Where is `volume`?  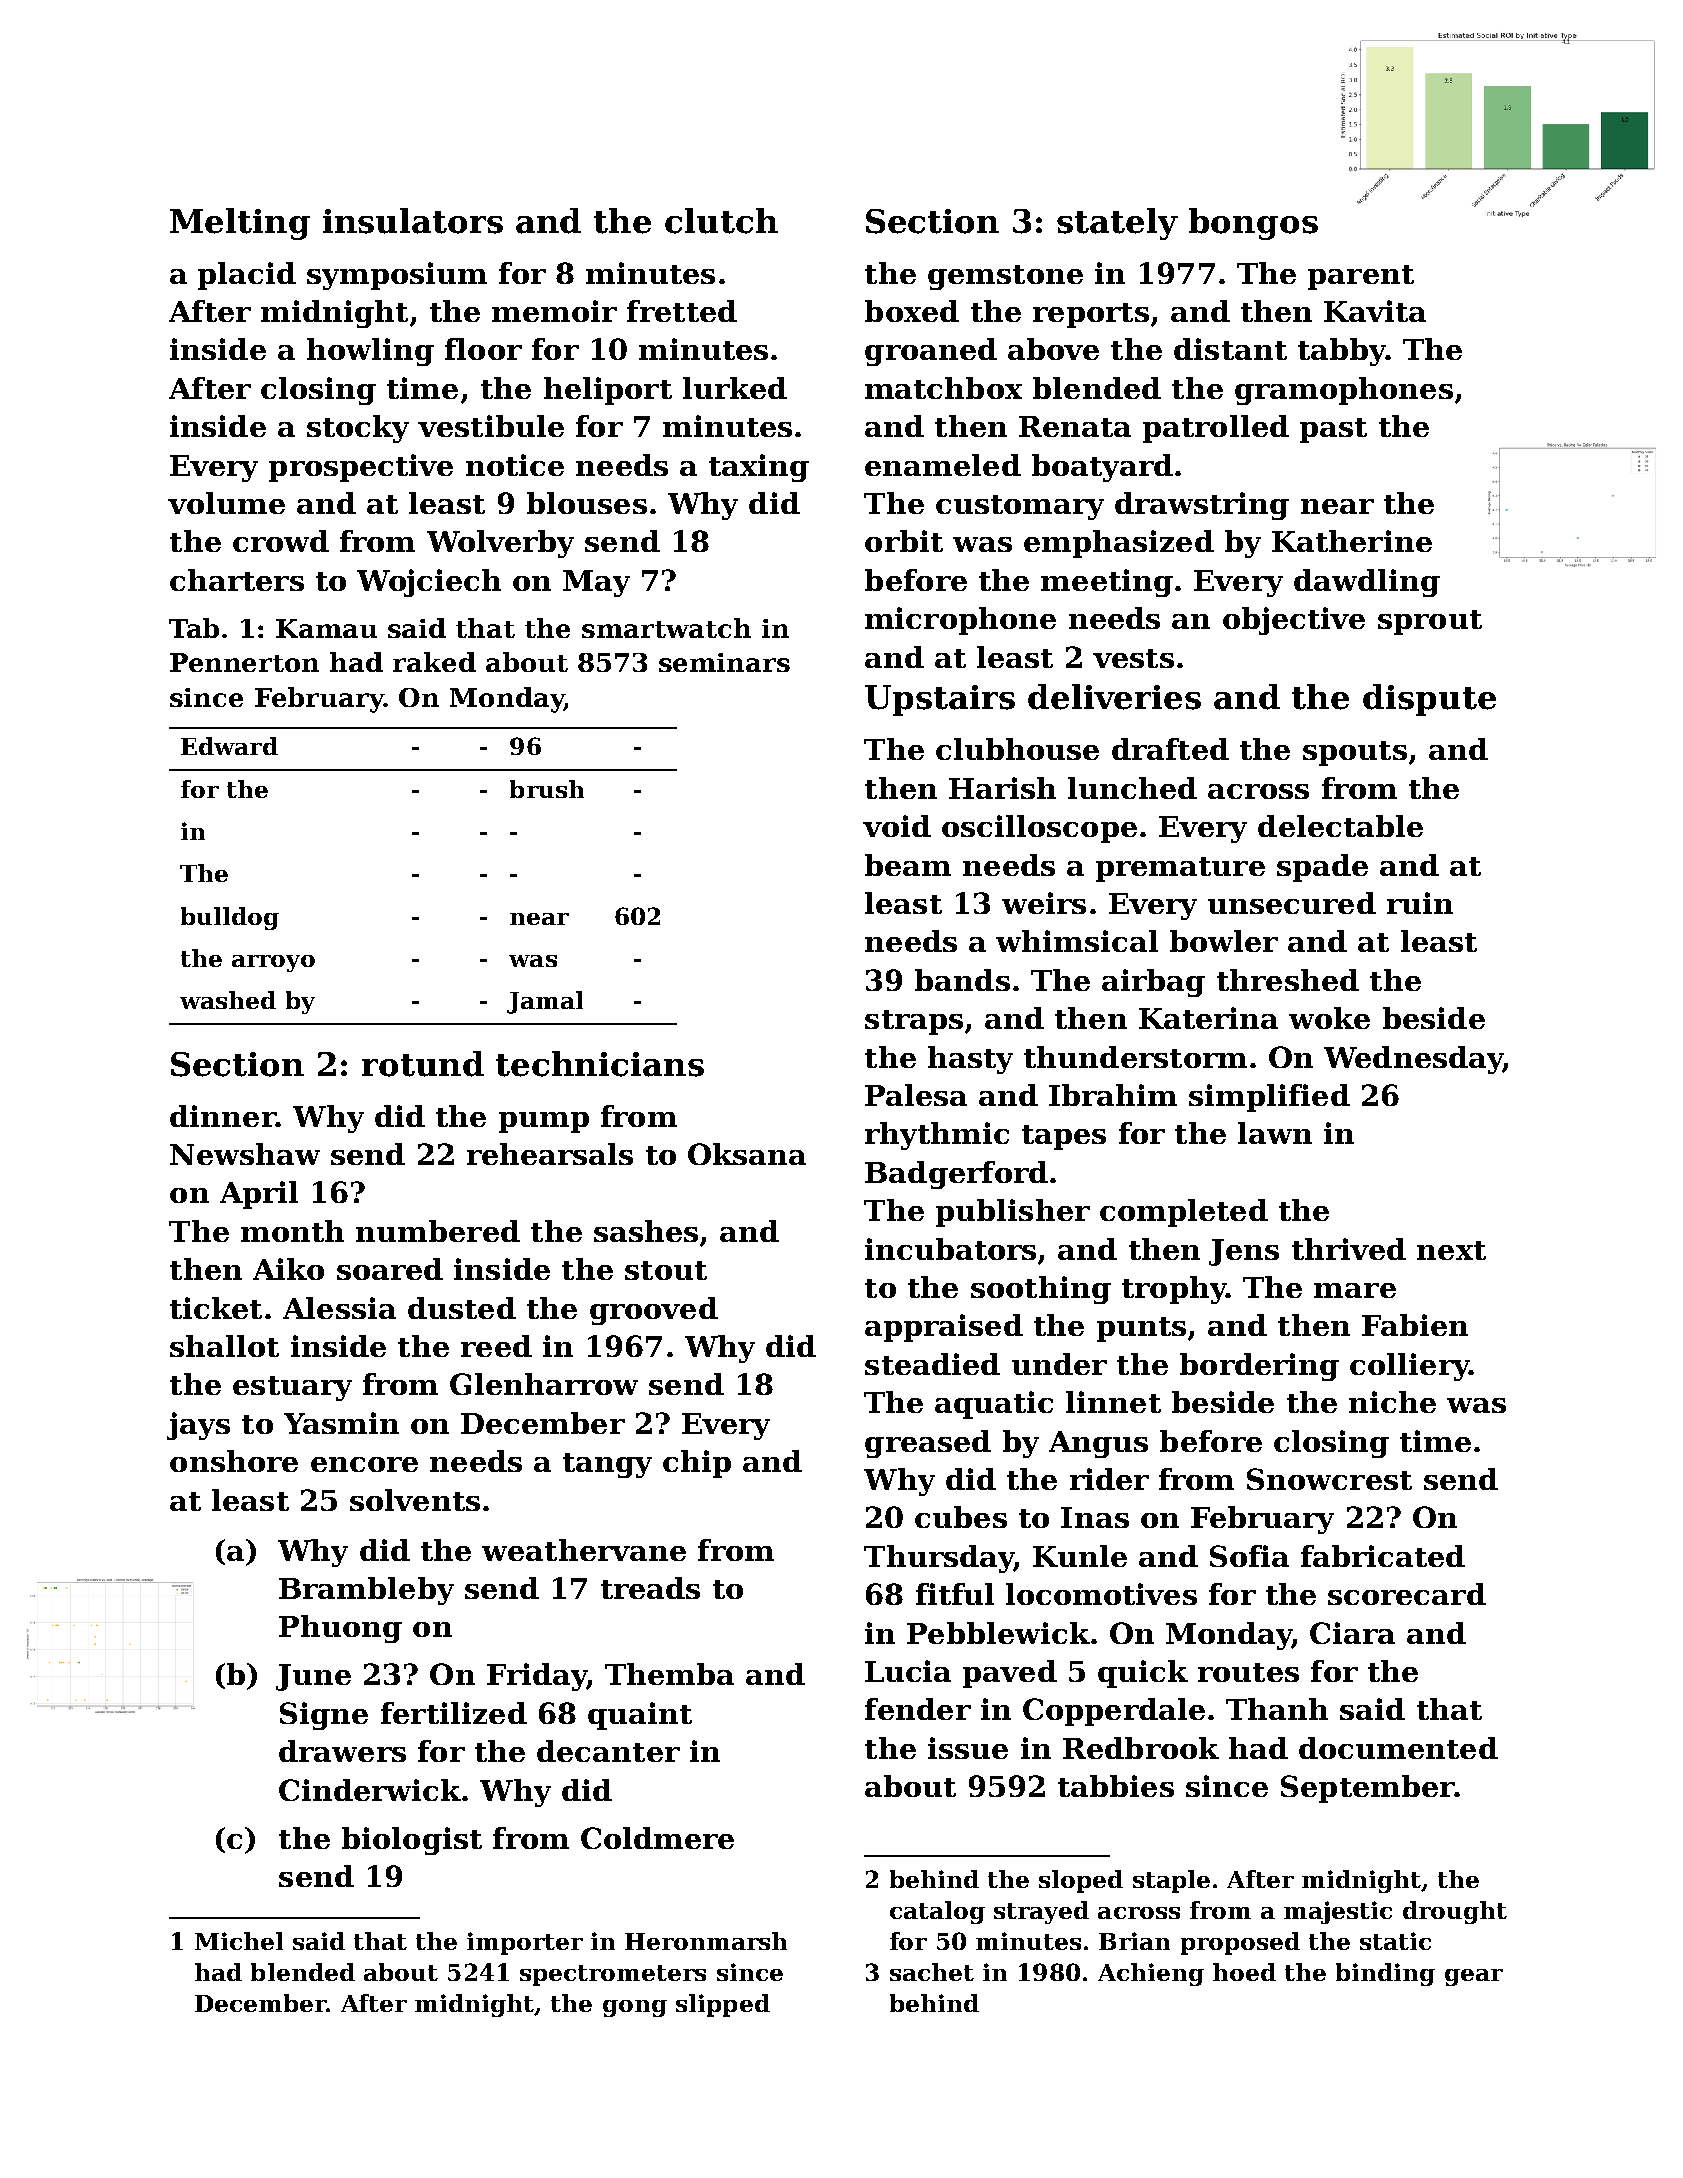
volume is located at coordinates (226, 503).
